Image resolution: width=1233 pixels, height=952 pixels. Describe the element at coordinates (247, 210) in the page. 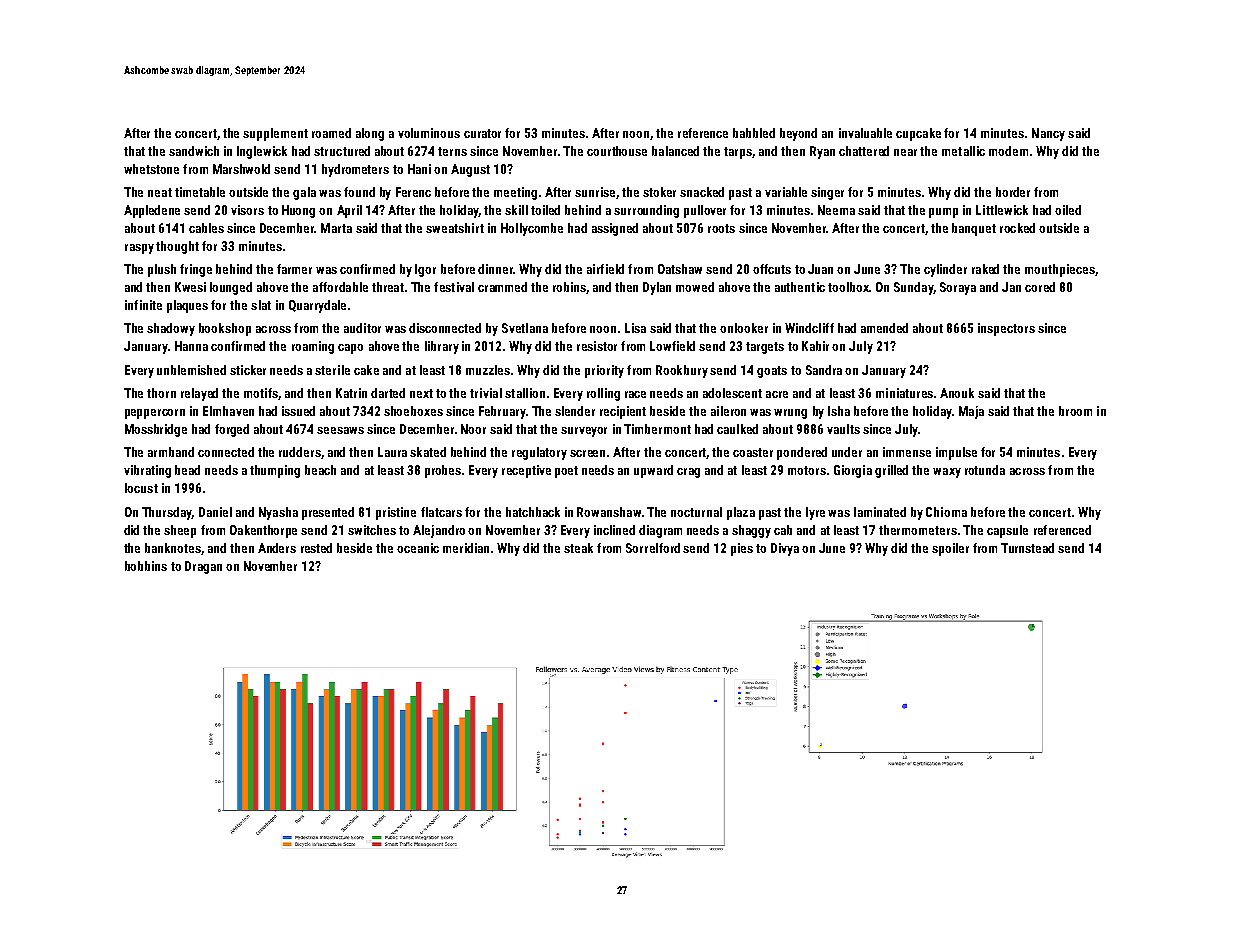

I see `visors` at that location.
